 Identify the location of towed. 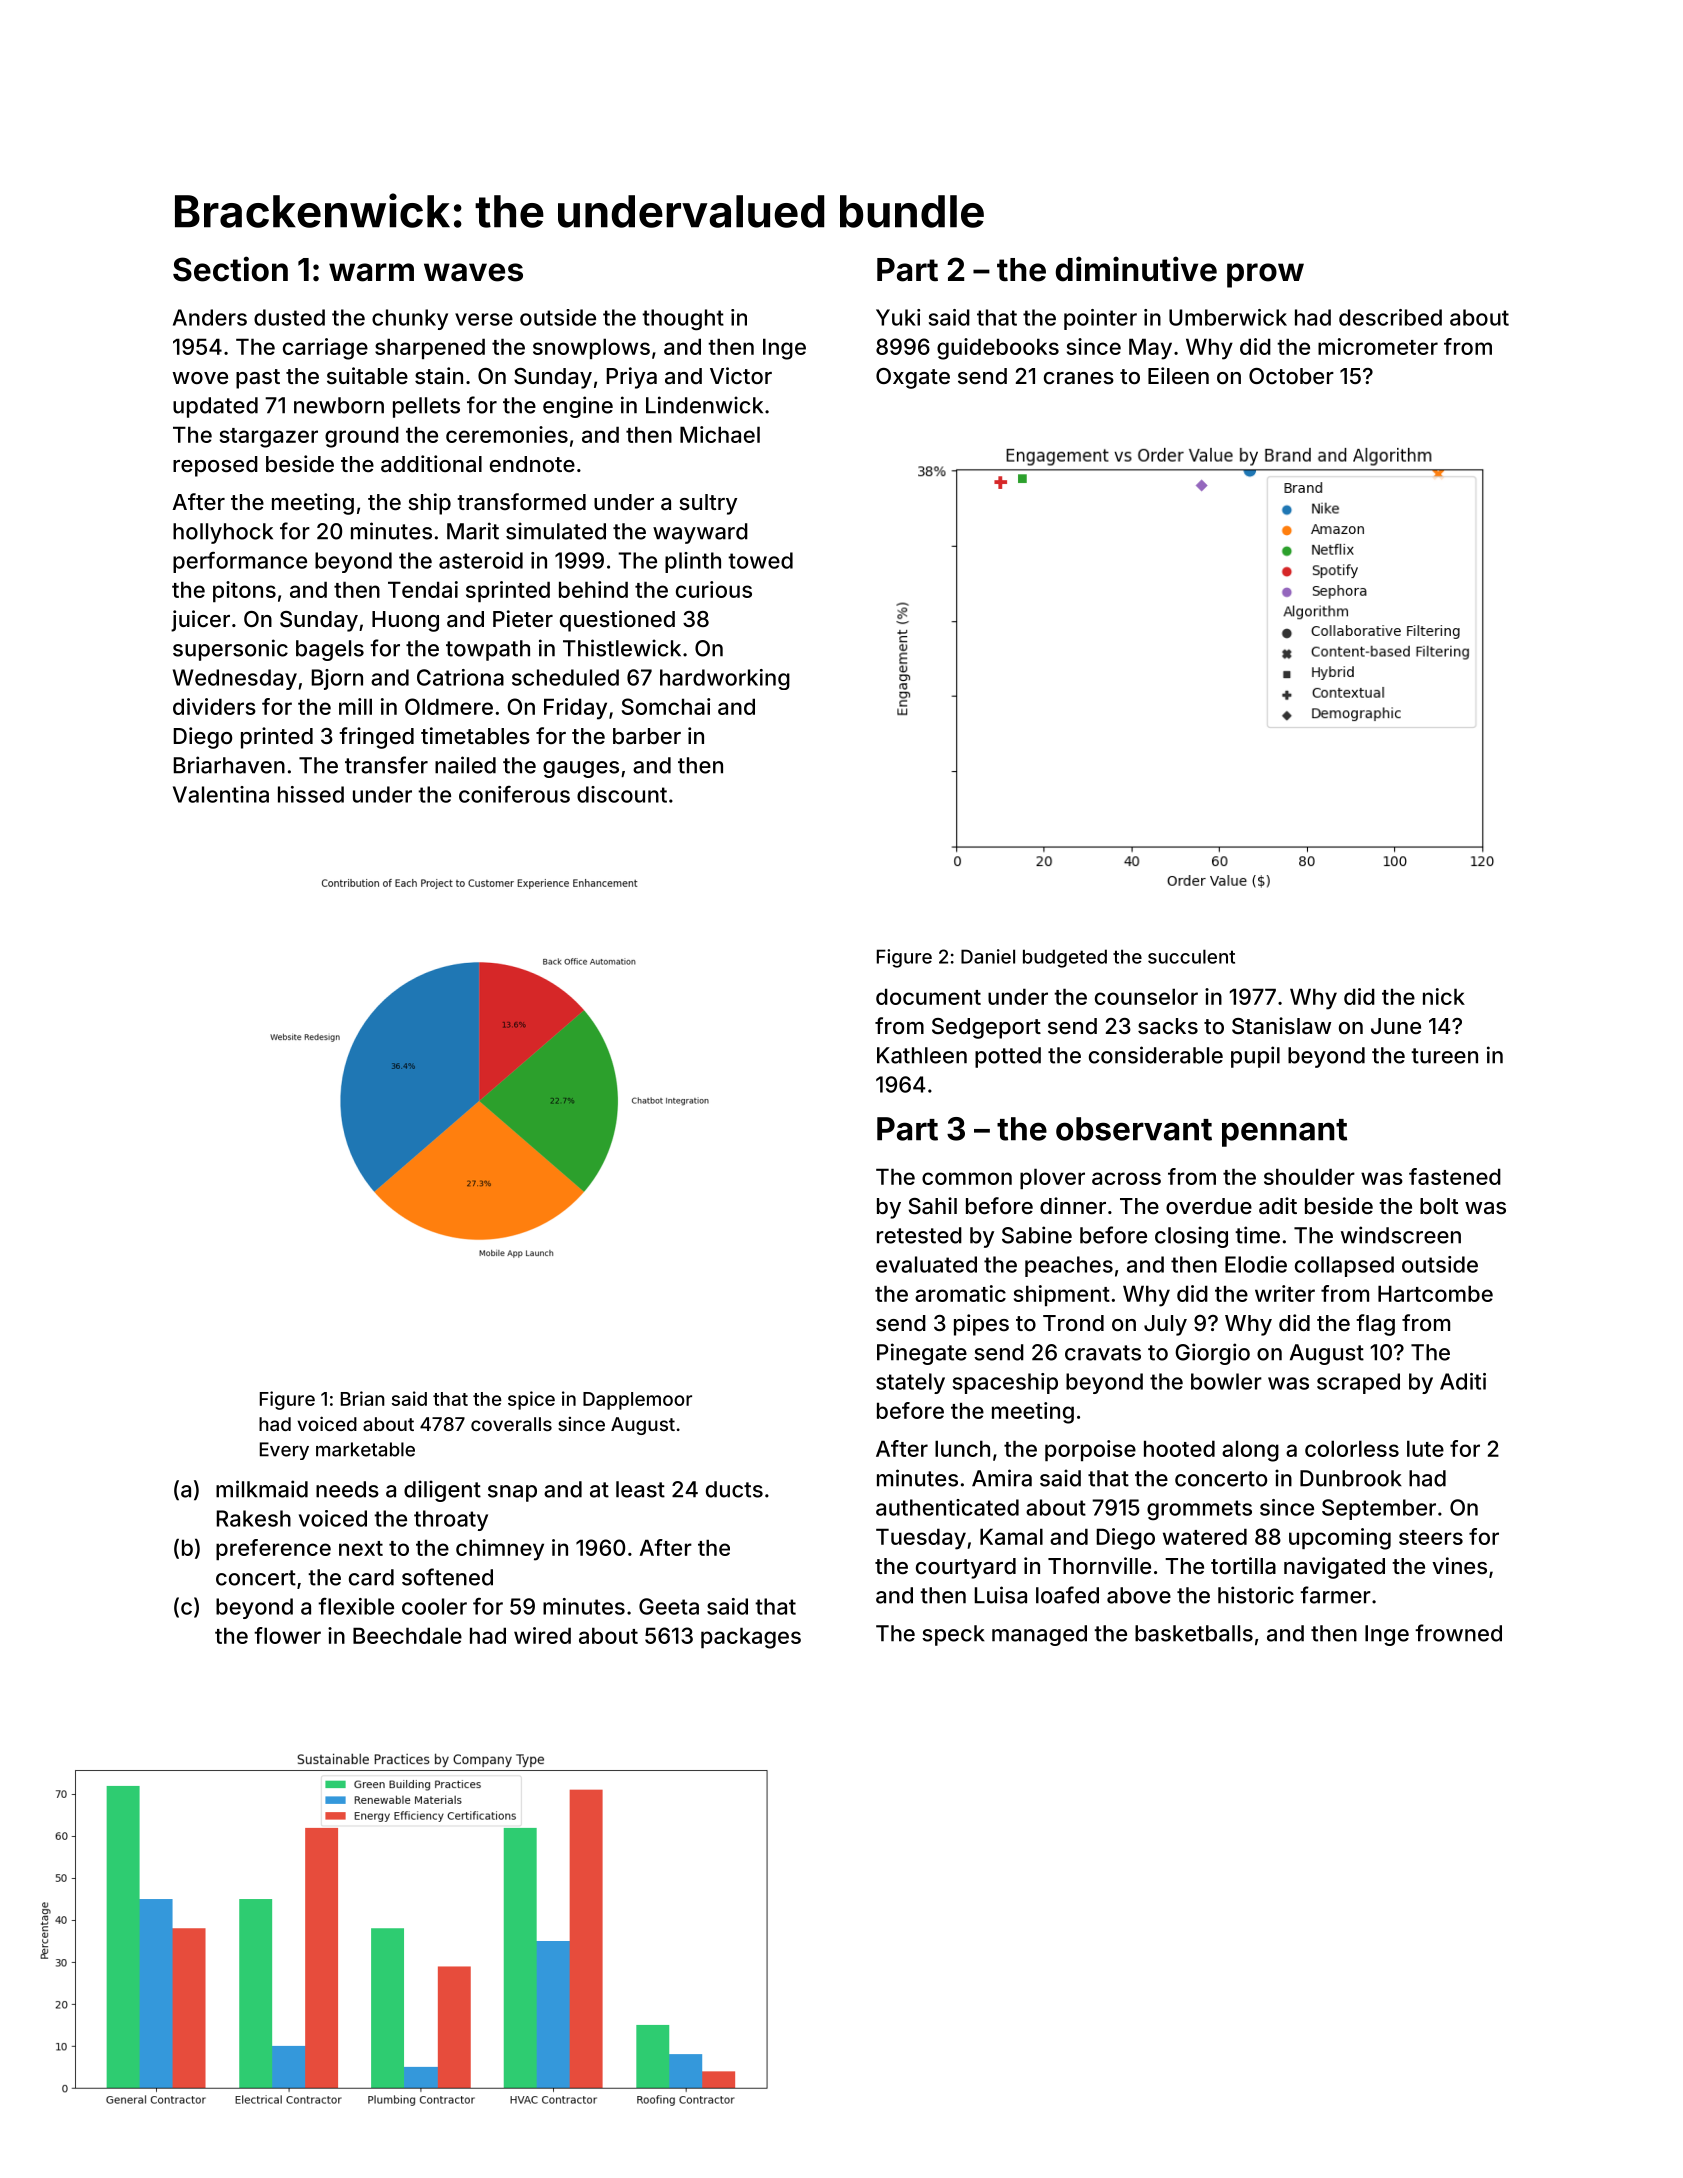
(760, 560).
